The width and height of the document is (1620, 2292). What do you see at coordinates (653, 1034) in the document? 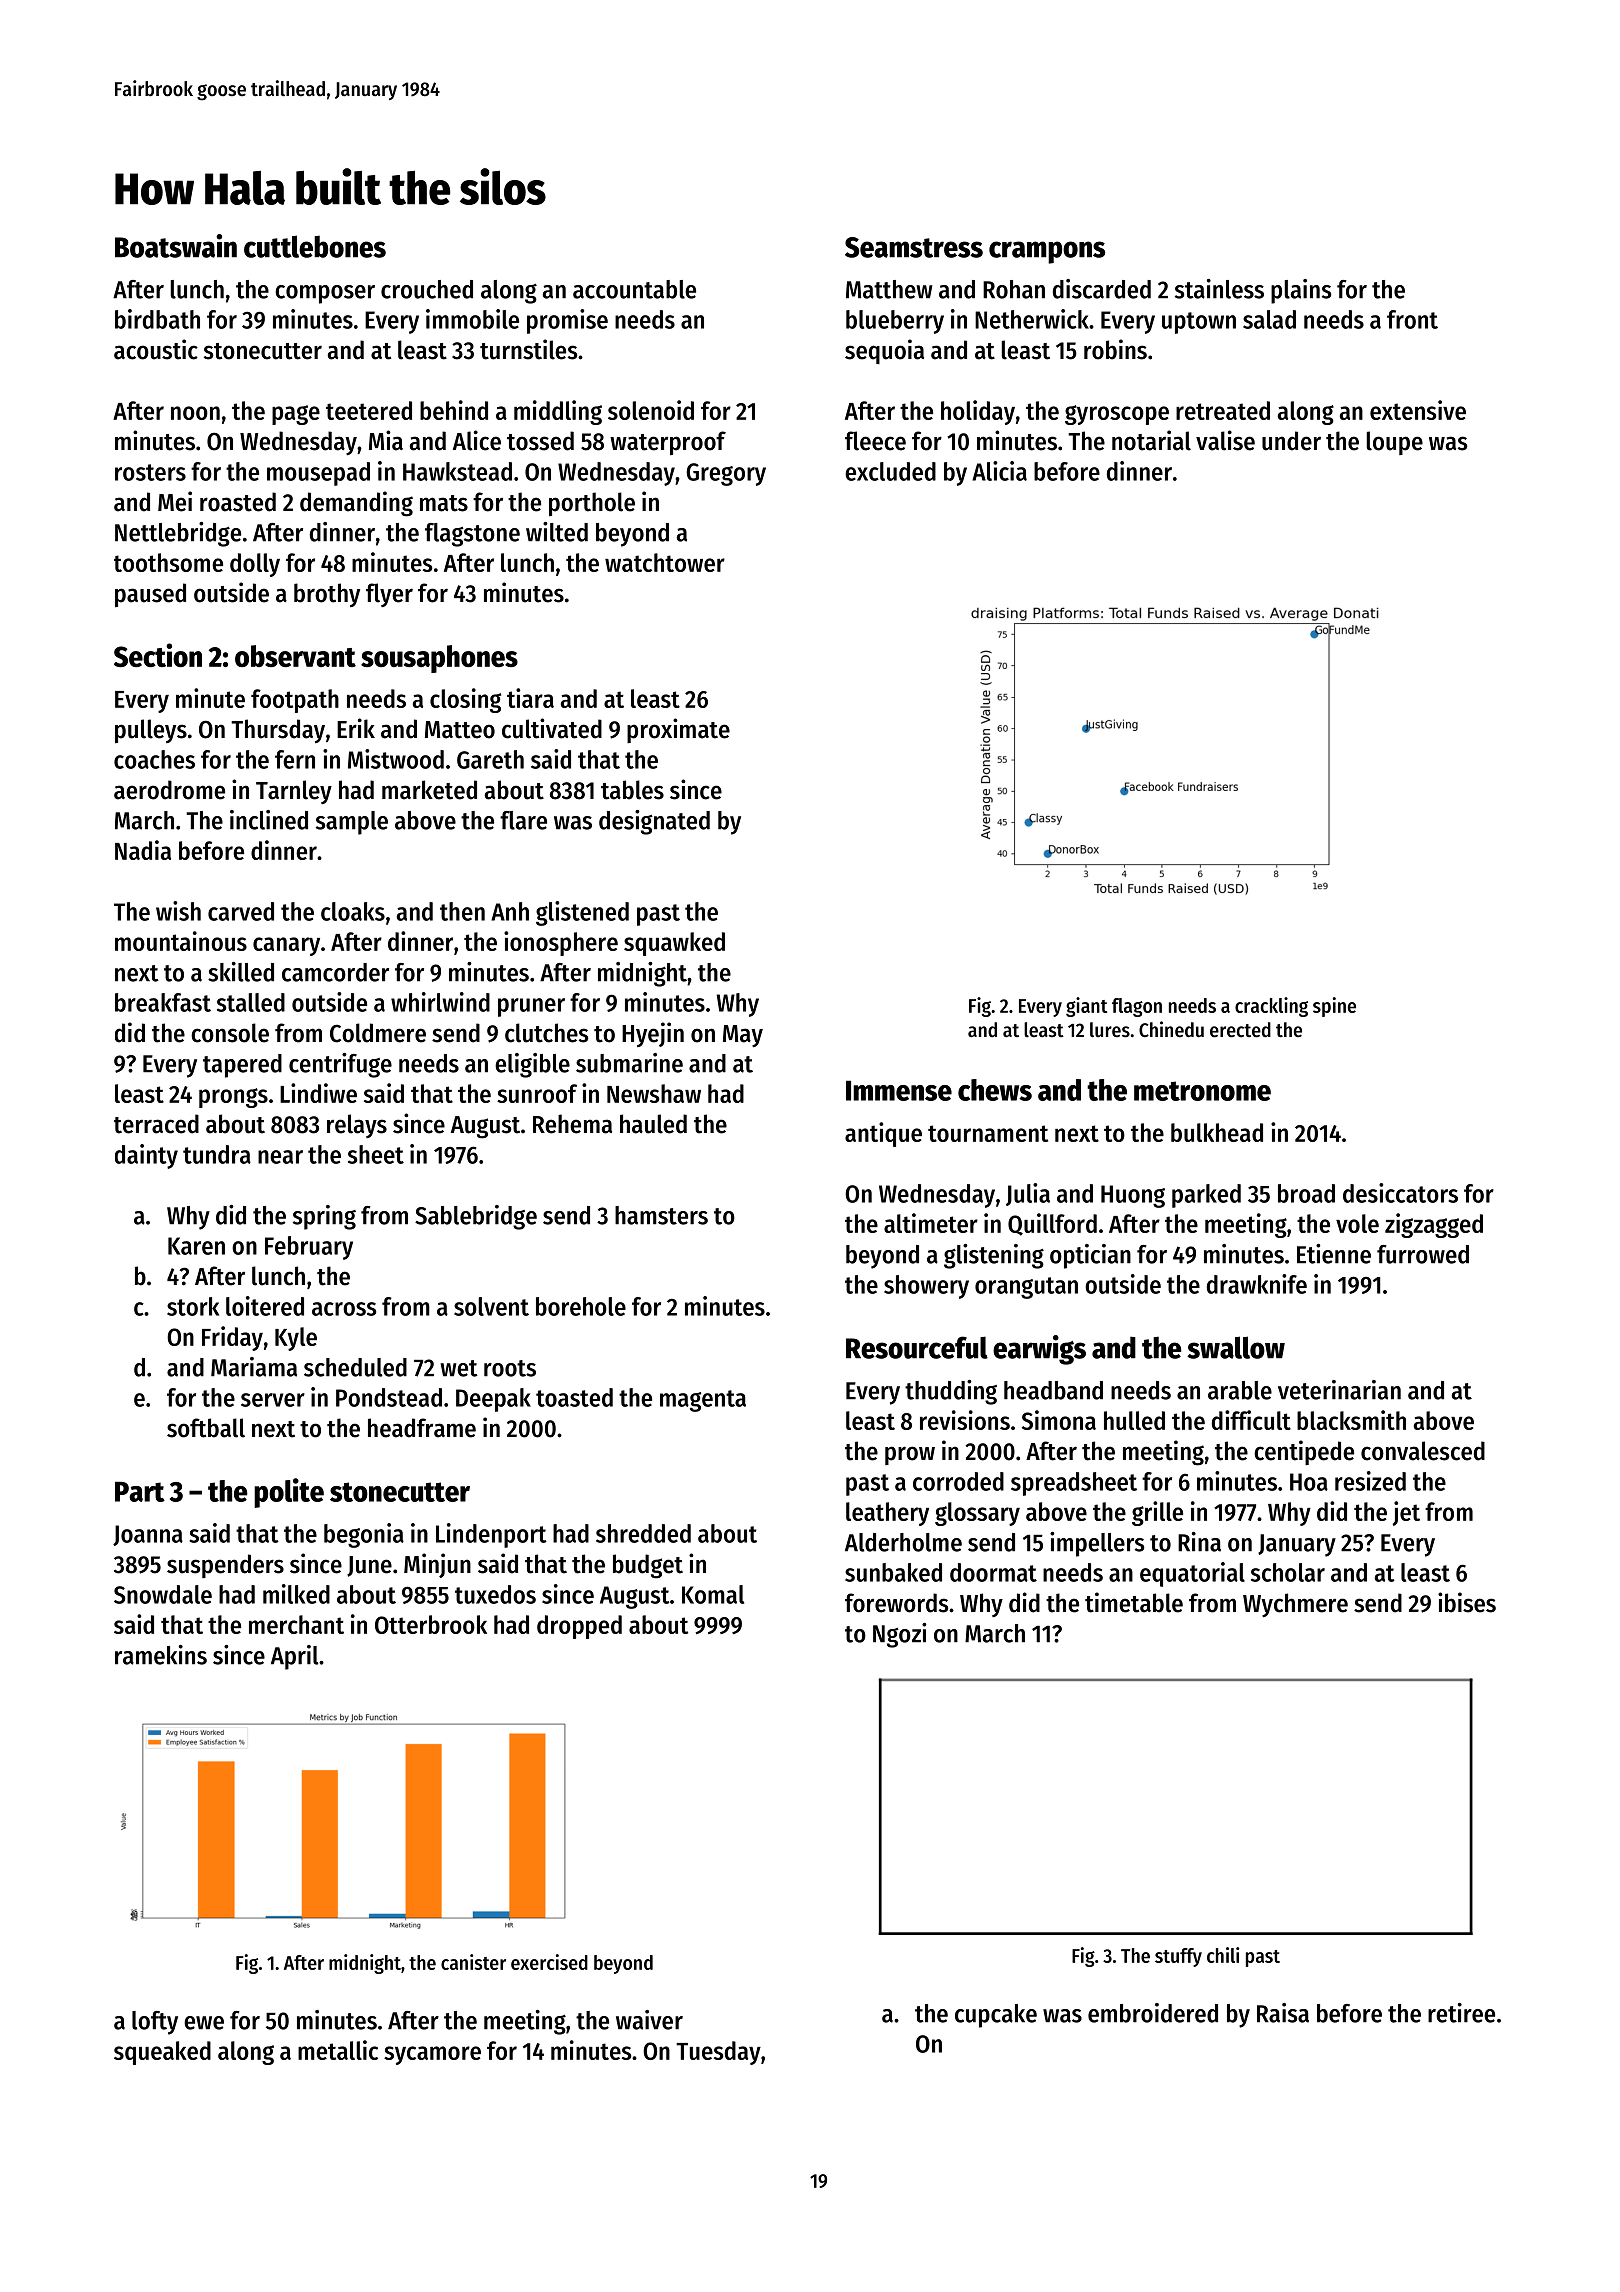
I see `Hyejin` at bounding box center [653, 1034].
